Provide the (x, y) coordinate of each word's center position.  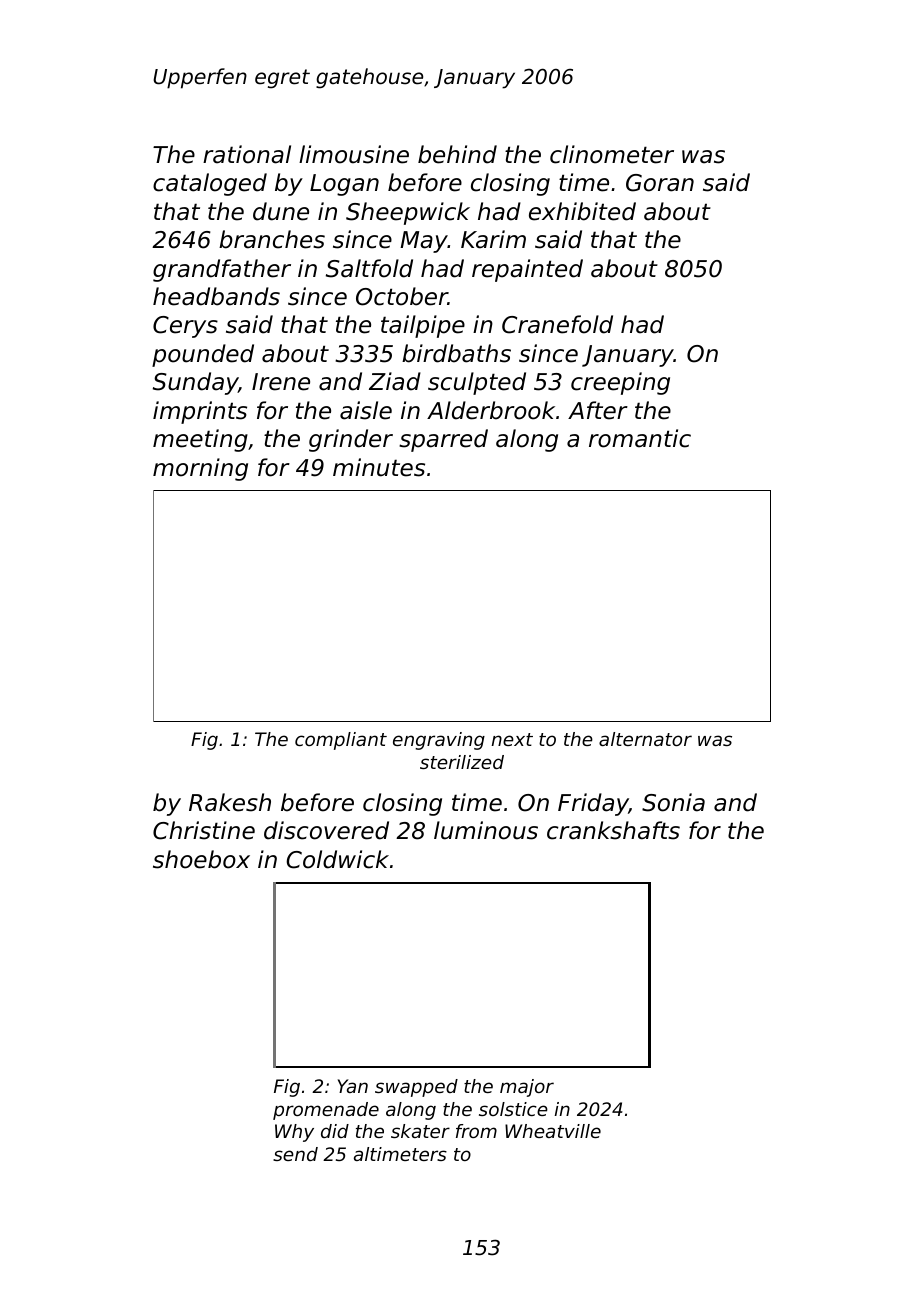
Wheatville (553, 1131)
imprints (200, 412)
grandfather (222, 270)
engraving (439, 741)
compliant (341, 741)
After (598, 410)
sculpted (477, 383)
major (527, 1088)
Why (294, 1133)
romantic (640, 438)
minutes (379, 467)
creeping (620, 383)
